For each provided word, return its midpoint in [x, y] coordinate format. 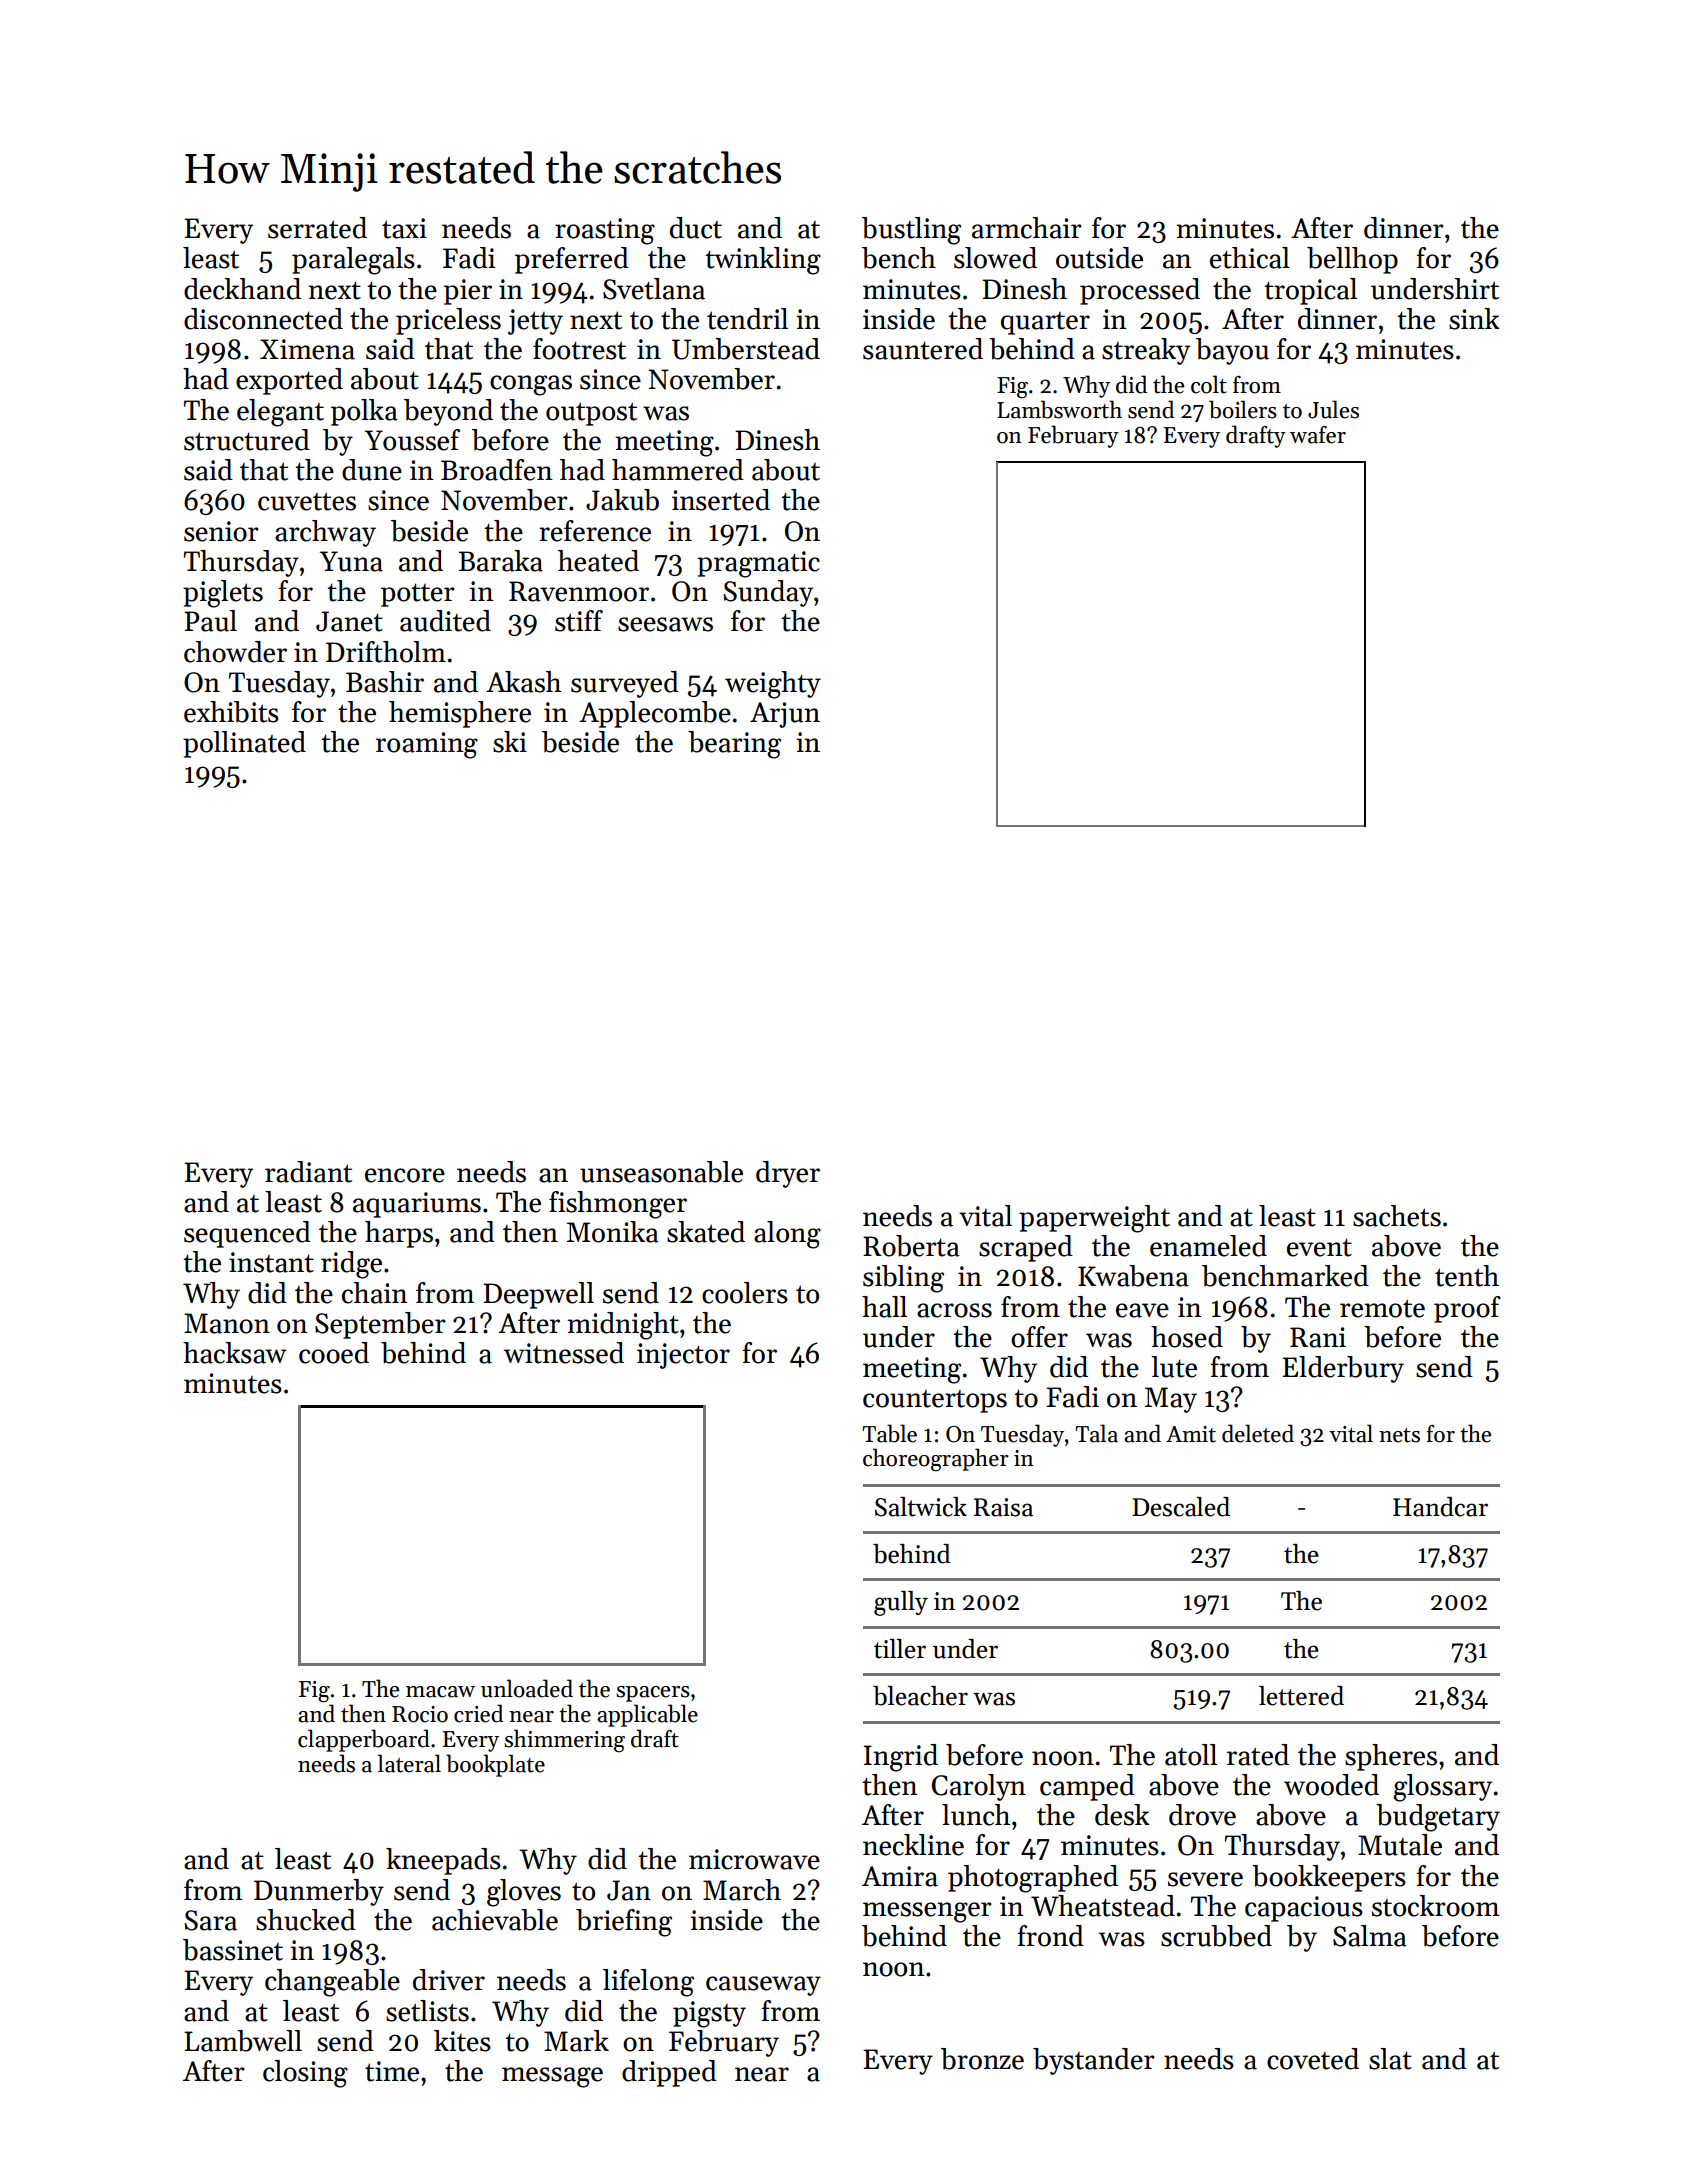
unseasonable [661, 1172]
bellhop [1352, 260]
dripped [669, 2073]
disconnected [263, 319]
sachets [1397, 1216]
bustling [911, 231]
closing [305, 2074]
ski [510, 742]
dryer [788, 1174]
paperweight [1094, 1219]
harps [399, 1234]
